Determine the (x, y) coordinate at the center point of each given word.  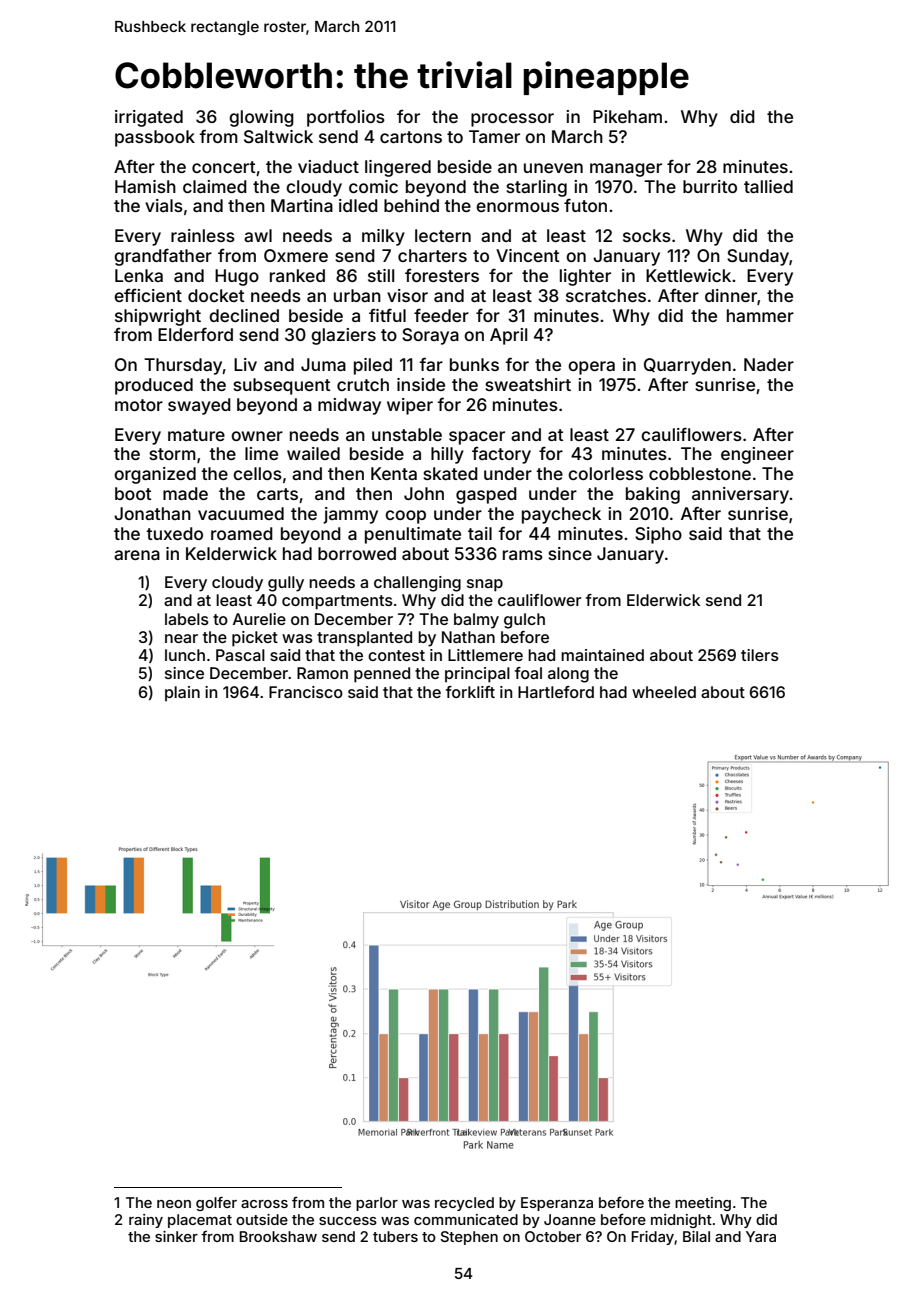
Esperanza (557, 1204)
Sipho (658, 535)
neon (174, 1204)
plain (182, 693)
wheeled (664, 692)
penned (382, 675)
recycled (464, 1204)
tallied (768, 186)
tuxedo (174, 533)
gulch (524, 621)
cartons (411, 137)
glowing (261, 118)
